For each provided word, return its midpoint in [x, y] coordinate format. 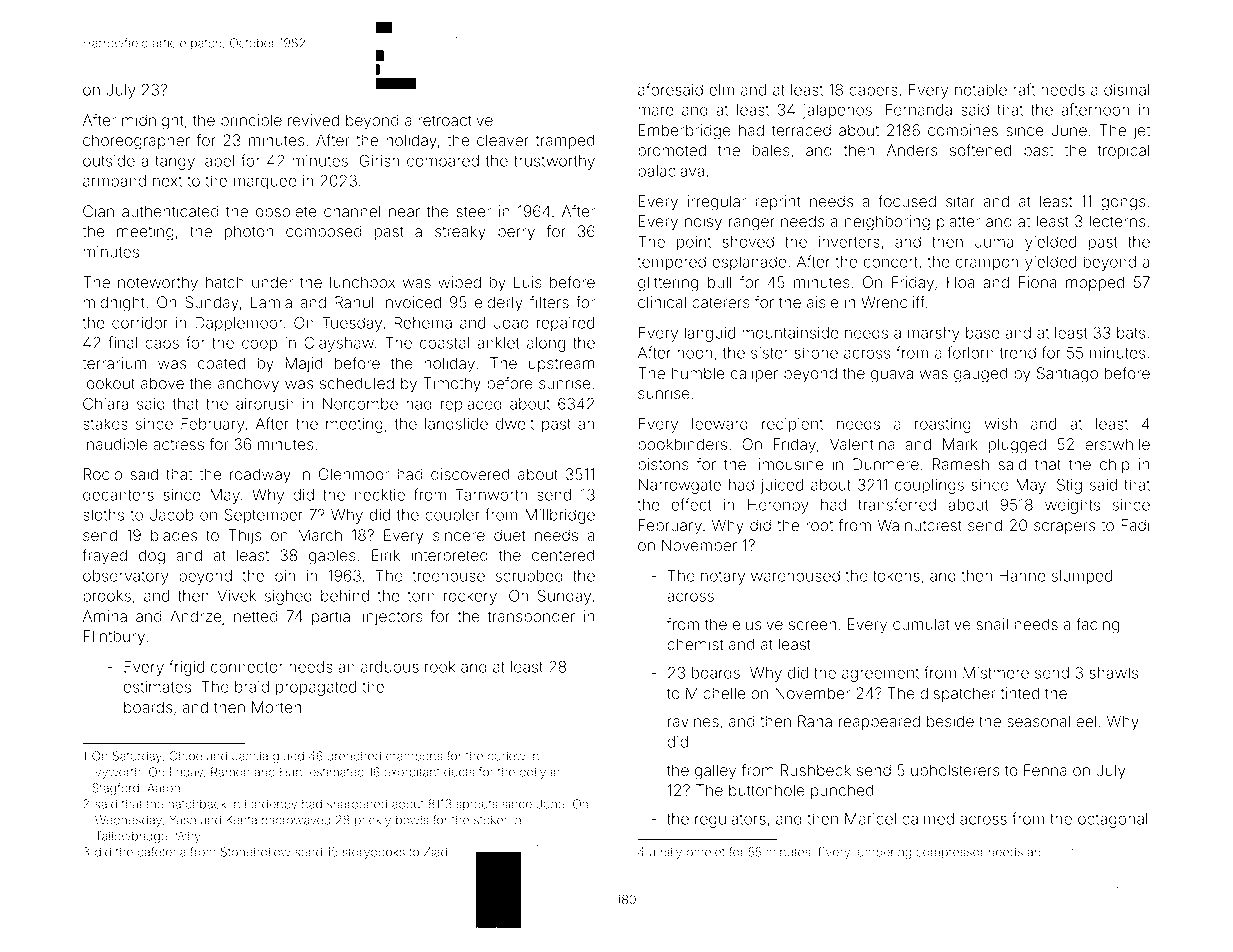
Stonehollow [255, 852]
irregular [717, 203]
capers [873, 92]
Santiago [1067, 375]
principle [251, 121]
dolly [533, 773]
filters [549, 302]
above [162, 383]
